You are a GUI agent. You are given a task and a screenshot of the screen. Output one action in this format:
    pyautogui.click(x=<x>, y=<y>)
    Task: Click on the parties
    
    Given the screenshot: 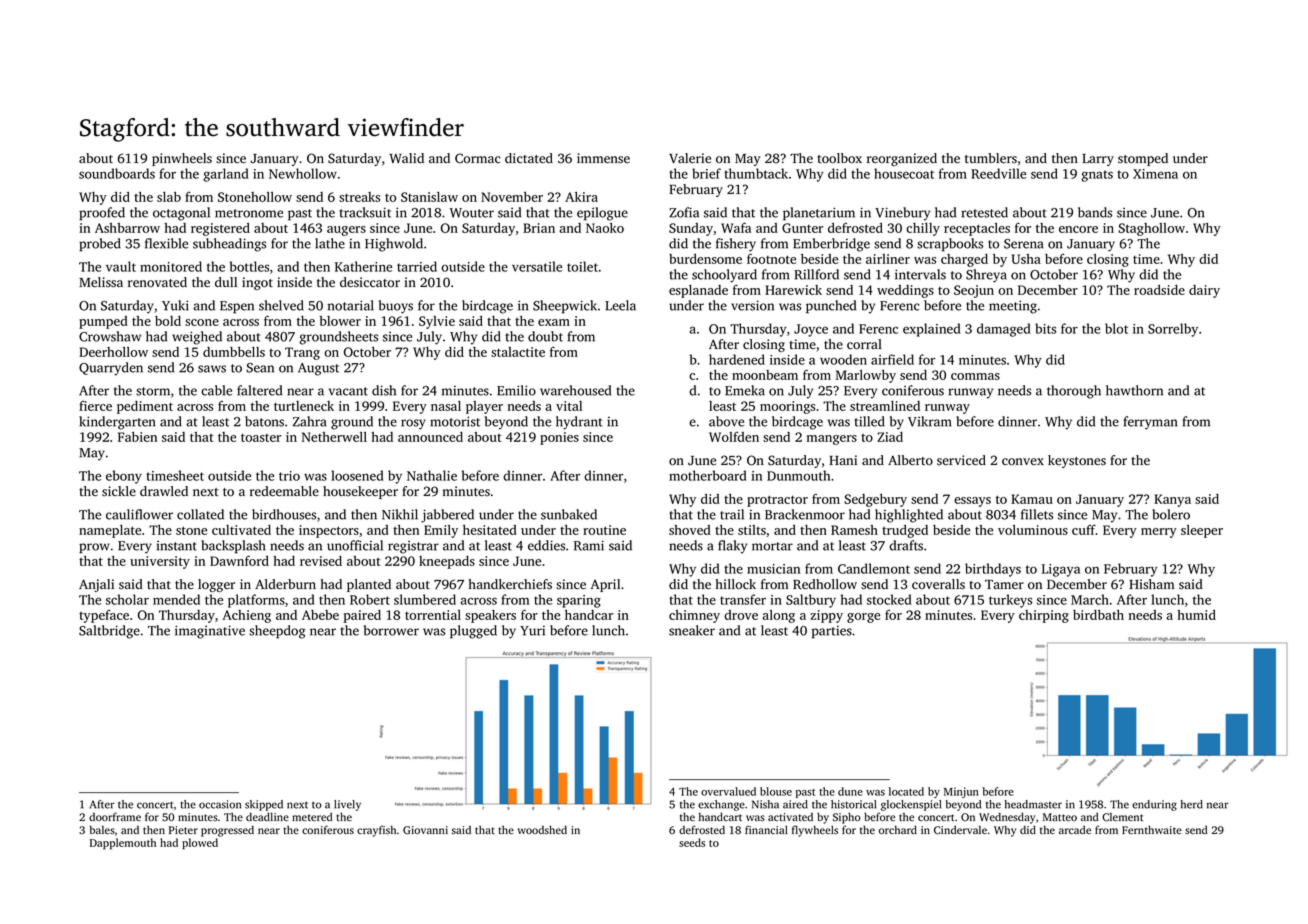 What is the action you would take?
    pyautogui.click(x=832, y=632)
